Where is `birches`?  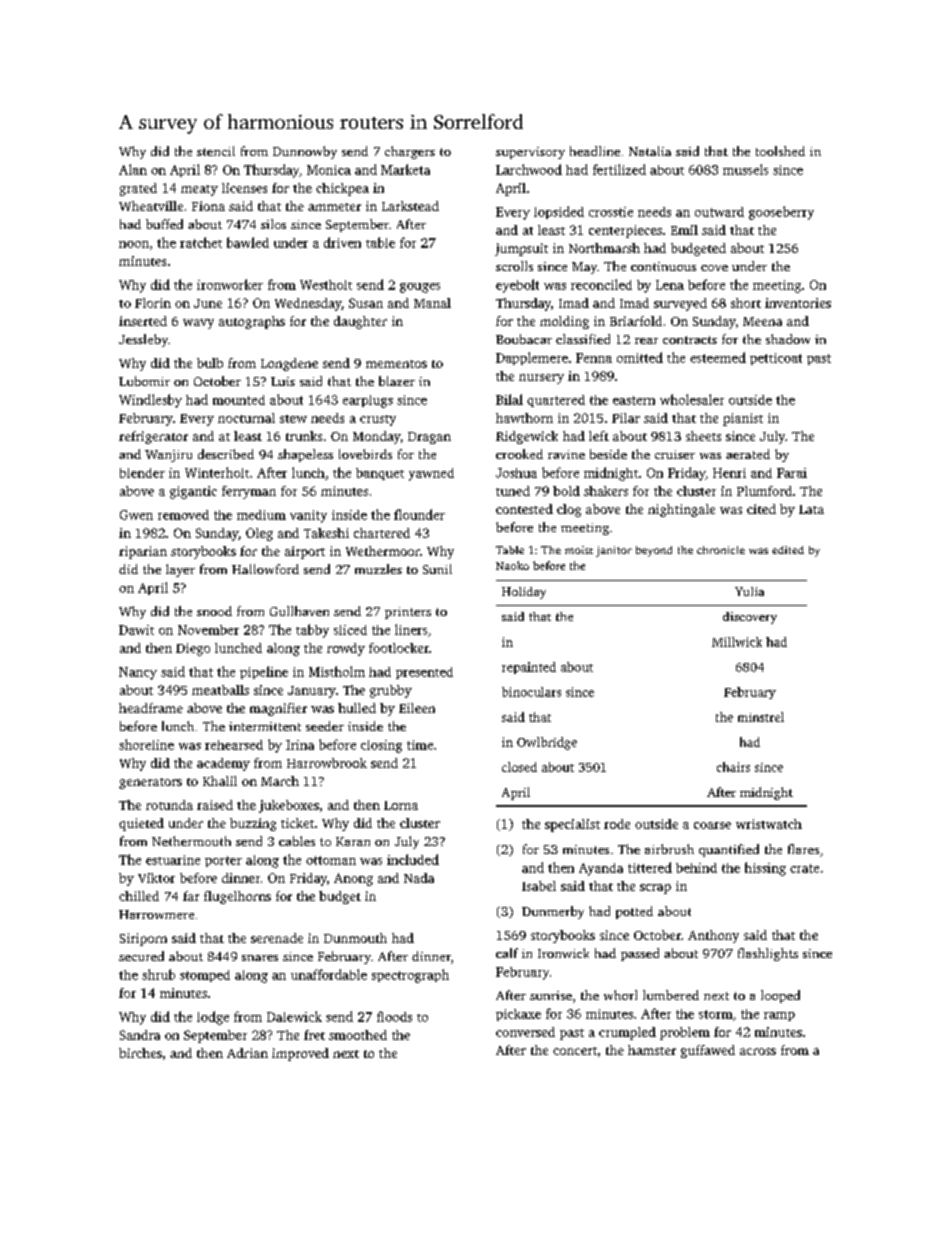
birches is located at coordinates (140, 1053).
